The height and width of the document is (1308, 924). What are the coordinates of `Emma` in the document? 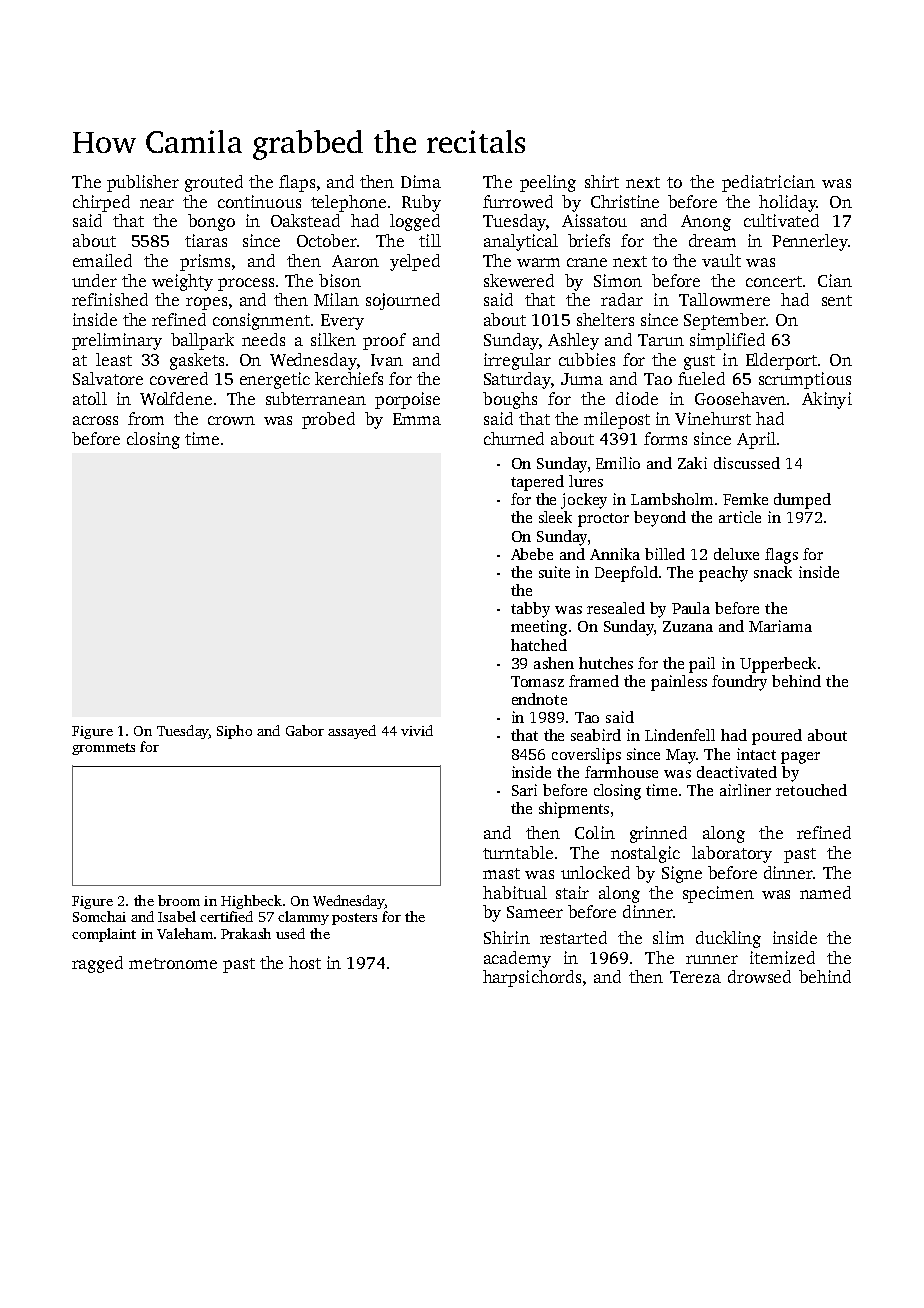 It's located at (417, 419).
